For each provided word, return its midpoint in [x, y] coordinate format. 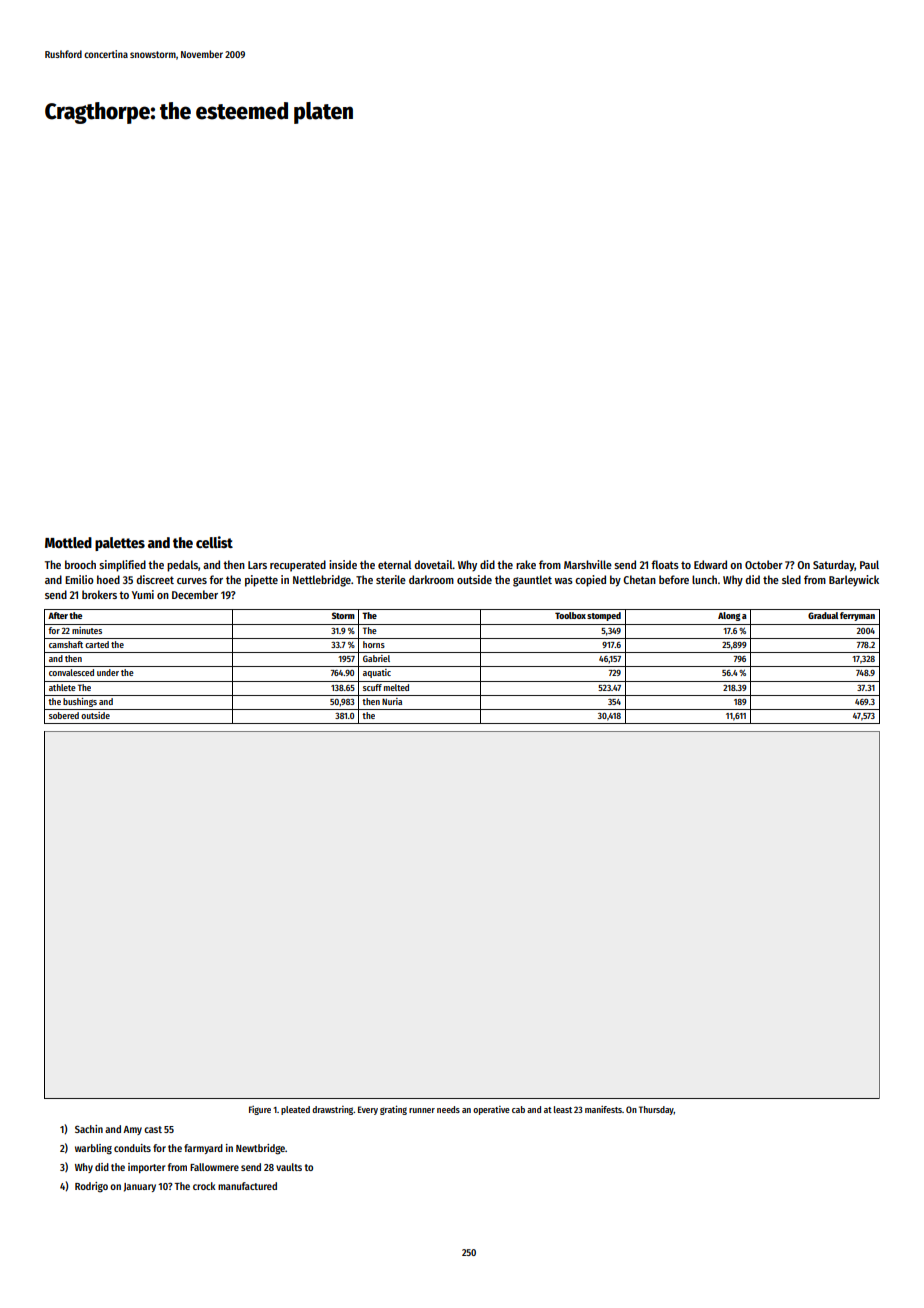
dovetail [433, 564]
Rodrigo [91, 1187]
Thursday [656, 1110]
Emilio [79, 579]
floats [665, 564]
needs [448, 1109]
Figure [260, 1110]
